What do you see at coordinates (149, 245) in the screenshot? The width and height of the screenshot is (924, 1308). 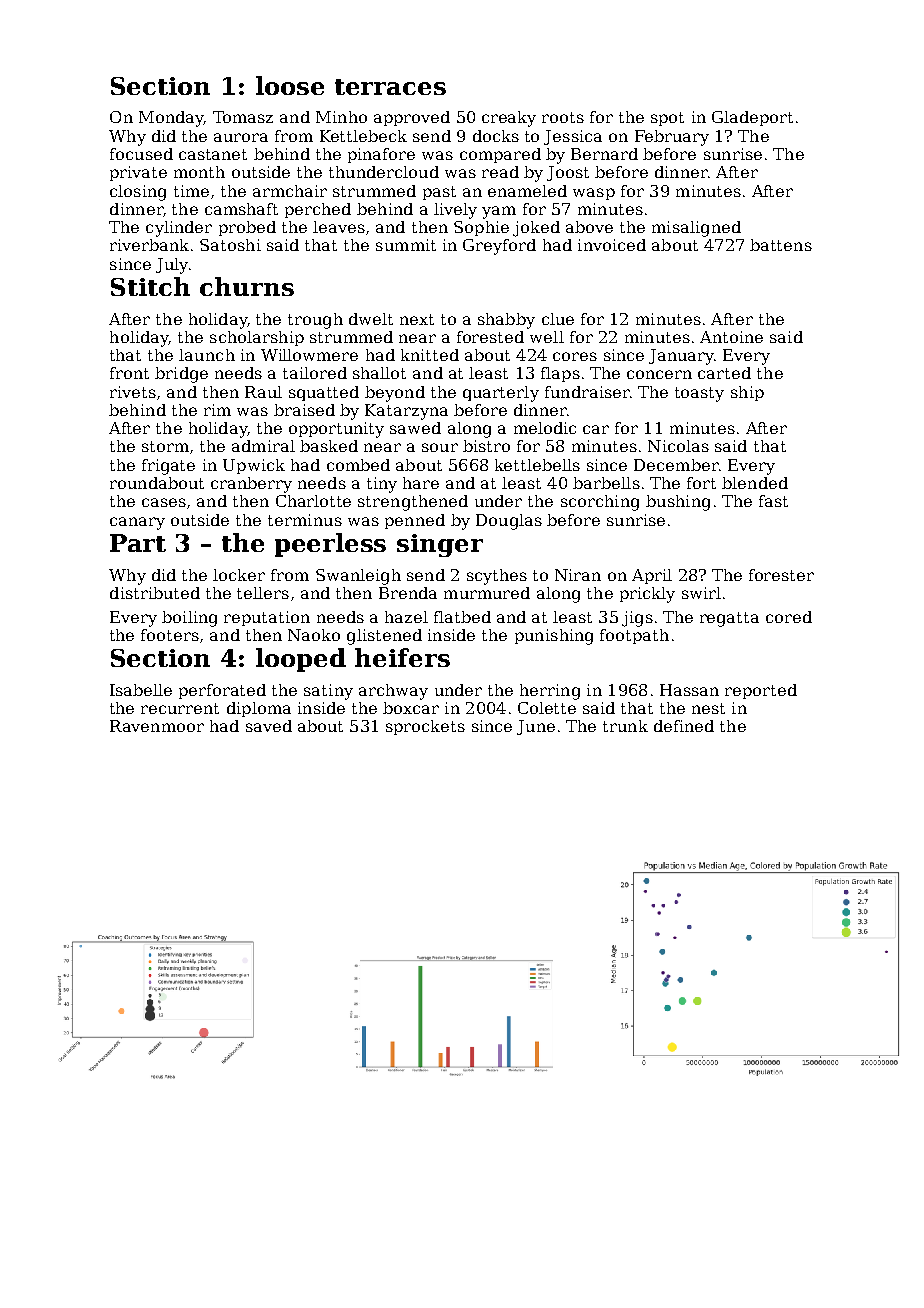 I see `riverbank` at bounding box center [149, 245].
